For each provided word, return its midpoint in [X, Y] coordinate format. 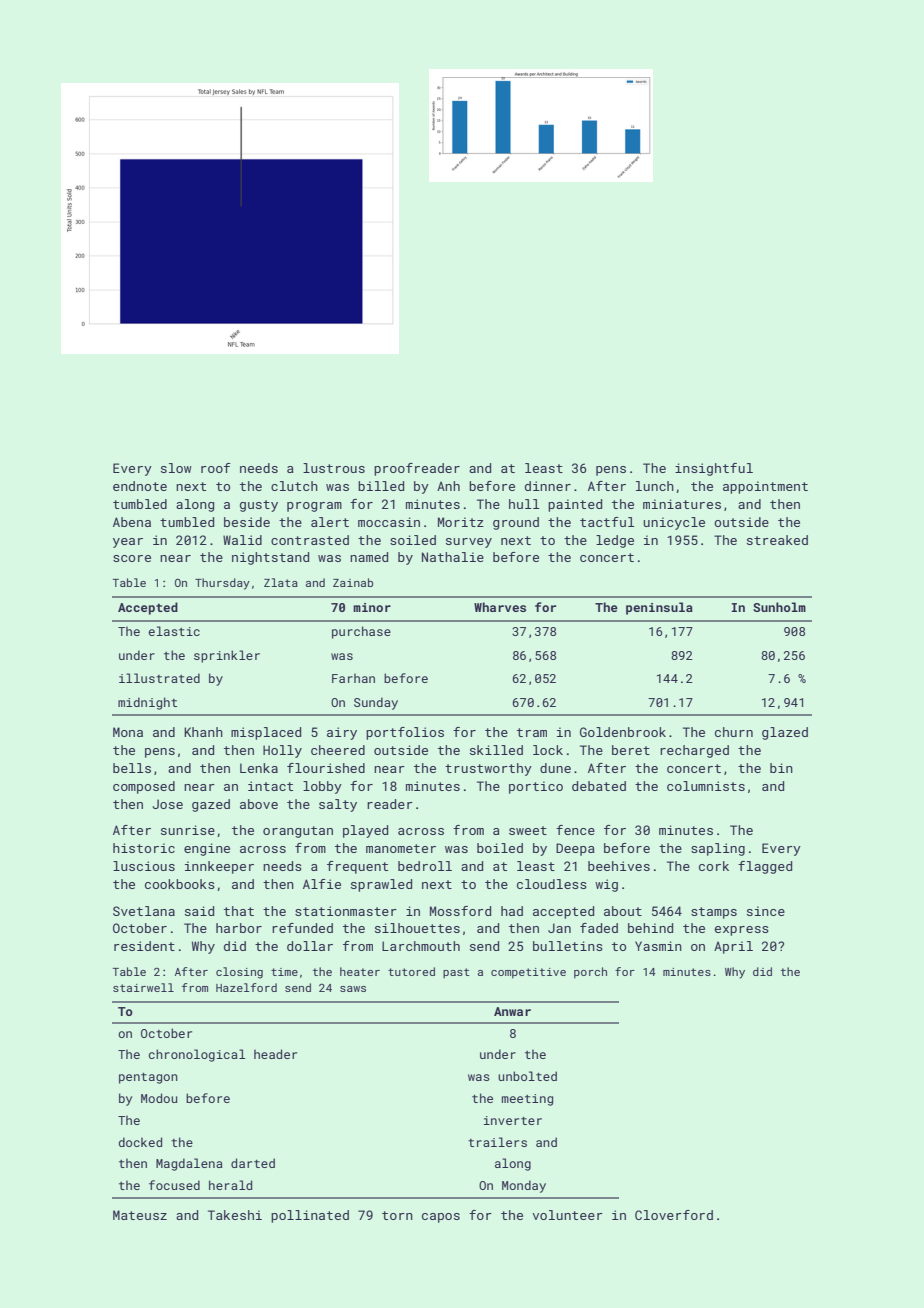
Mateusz [140, 1215]
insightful [714, 469]
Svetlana [144, 911]
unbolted [527, 1076]
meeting [527, 1100]
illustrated [159, 678]
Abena [132, 522]
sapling [718, 849]
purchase [361, 632]
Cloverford [674, 1215]
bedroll [425, 866]
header [275, 1054]
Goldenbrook [623, 732]
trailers [497, 1142]
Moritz [461, 522]
